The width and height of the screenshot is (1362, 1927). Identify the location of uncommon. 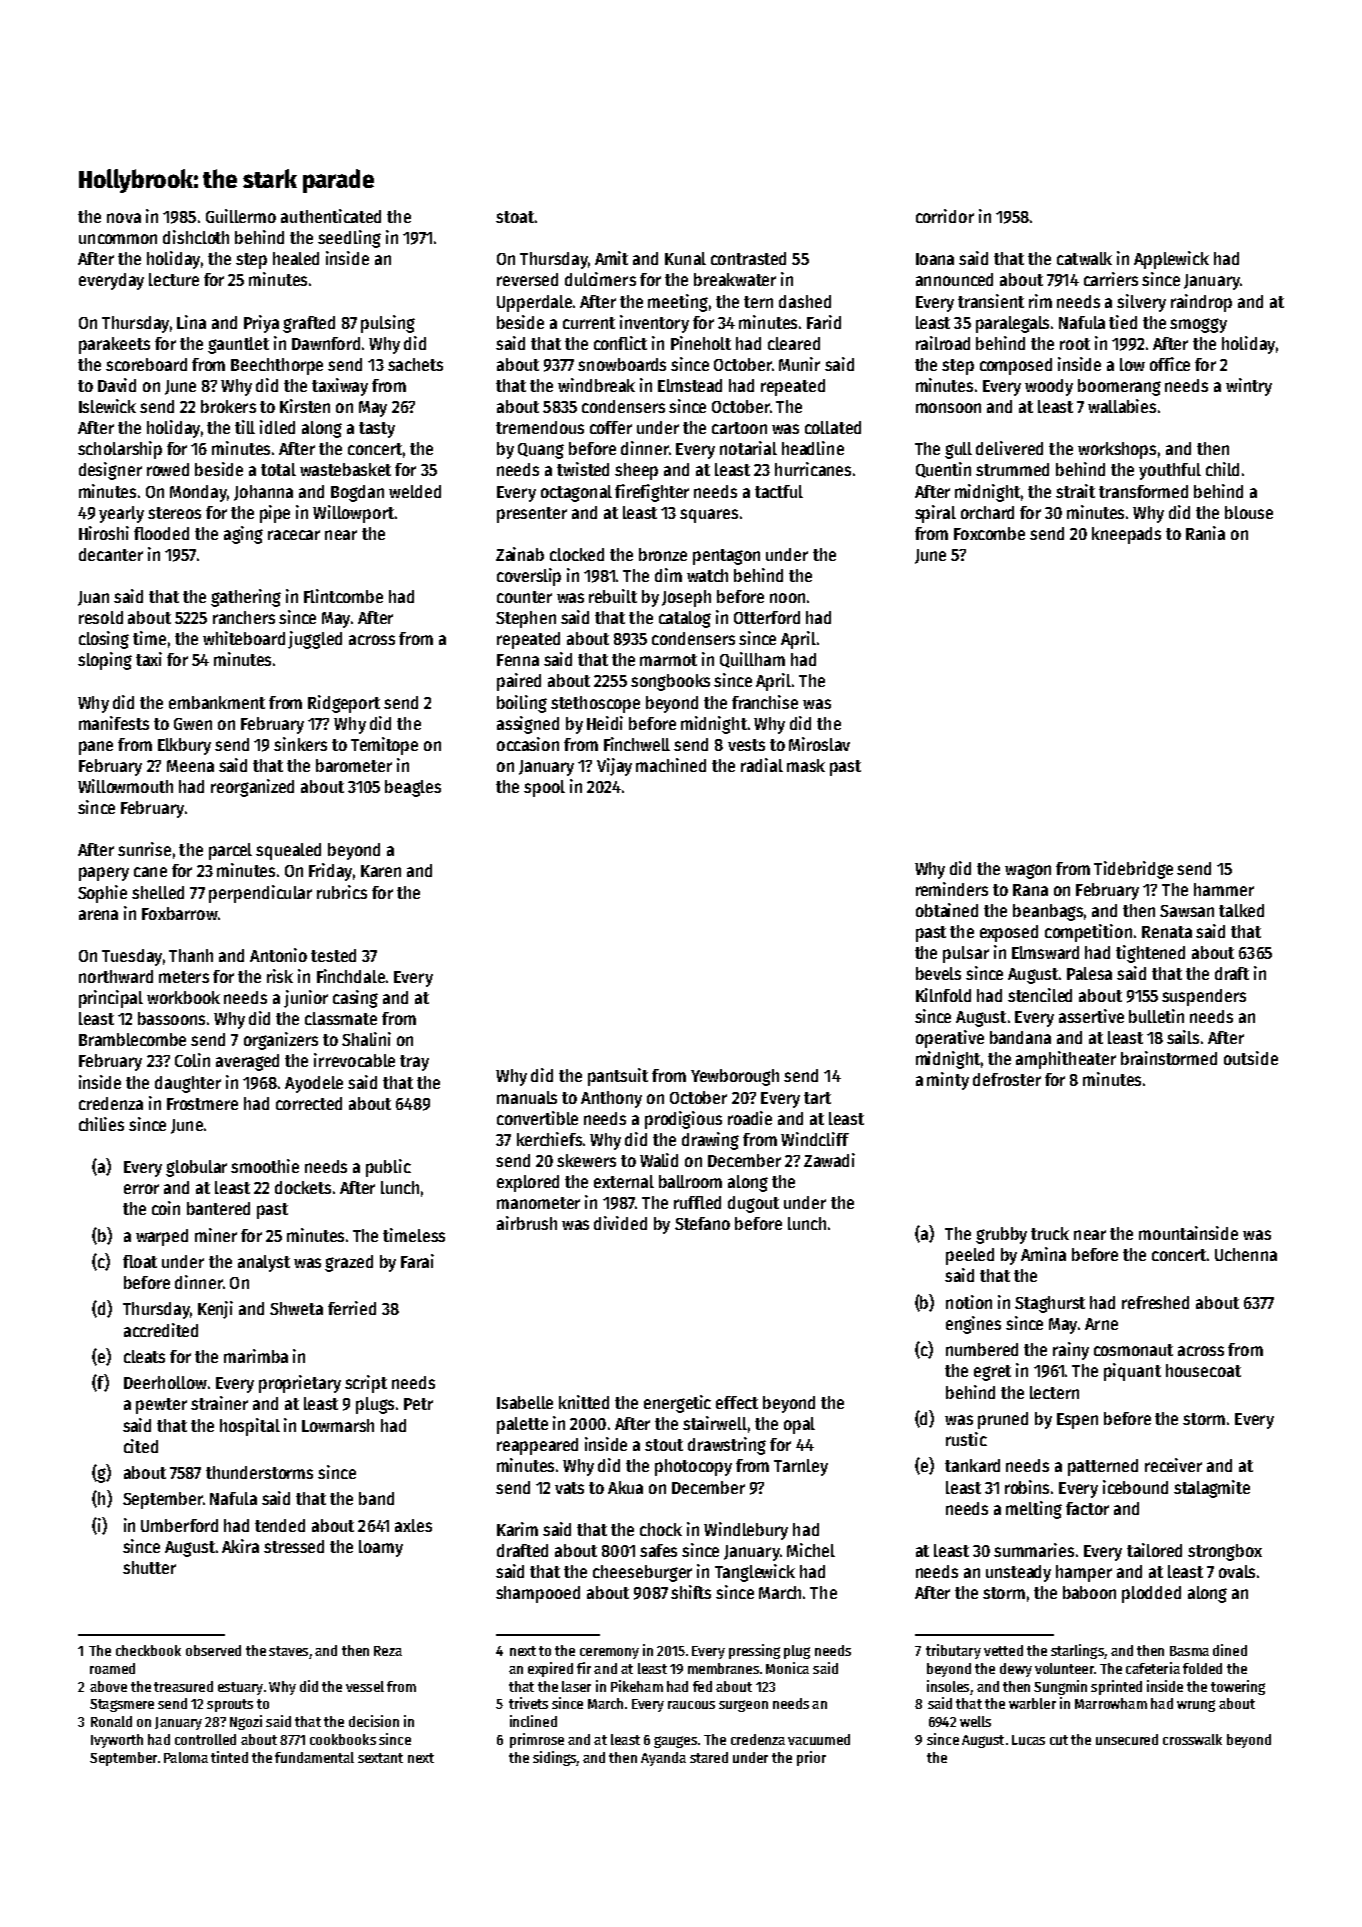
(118, 239).
